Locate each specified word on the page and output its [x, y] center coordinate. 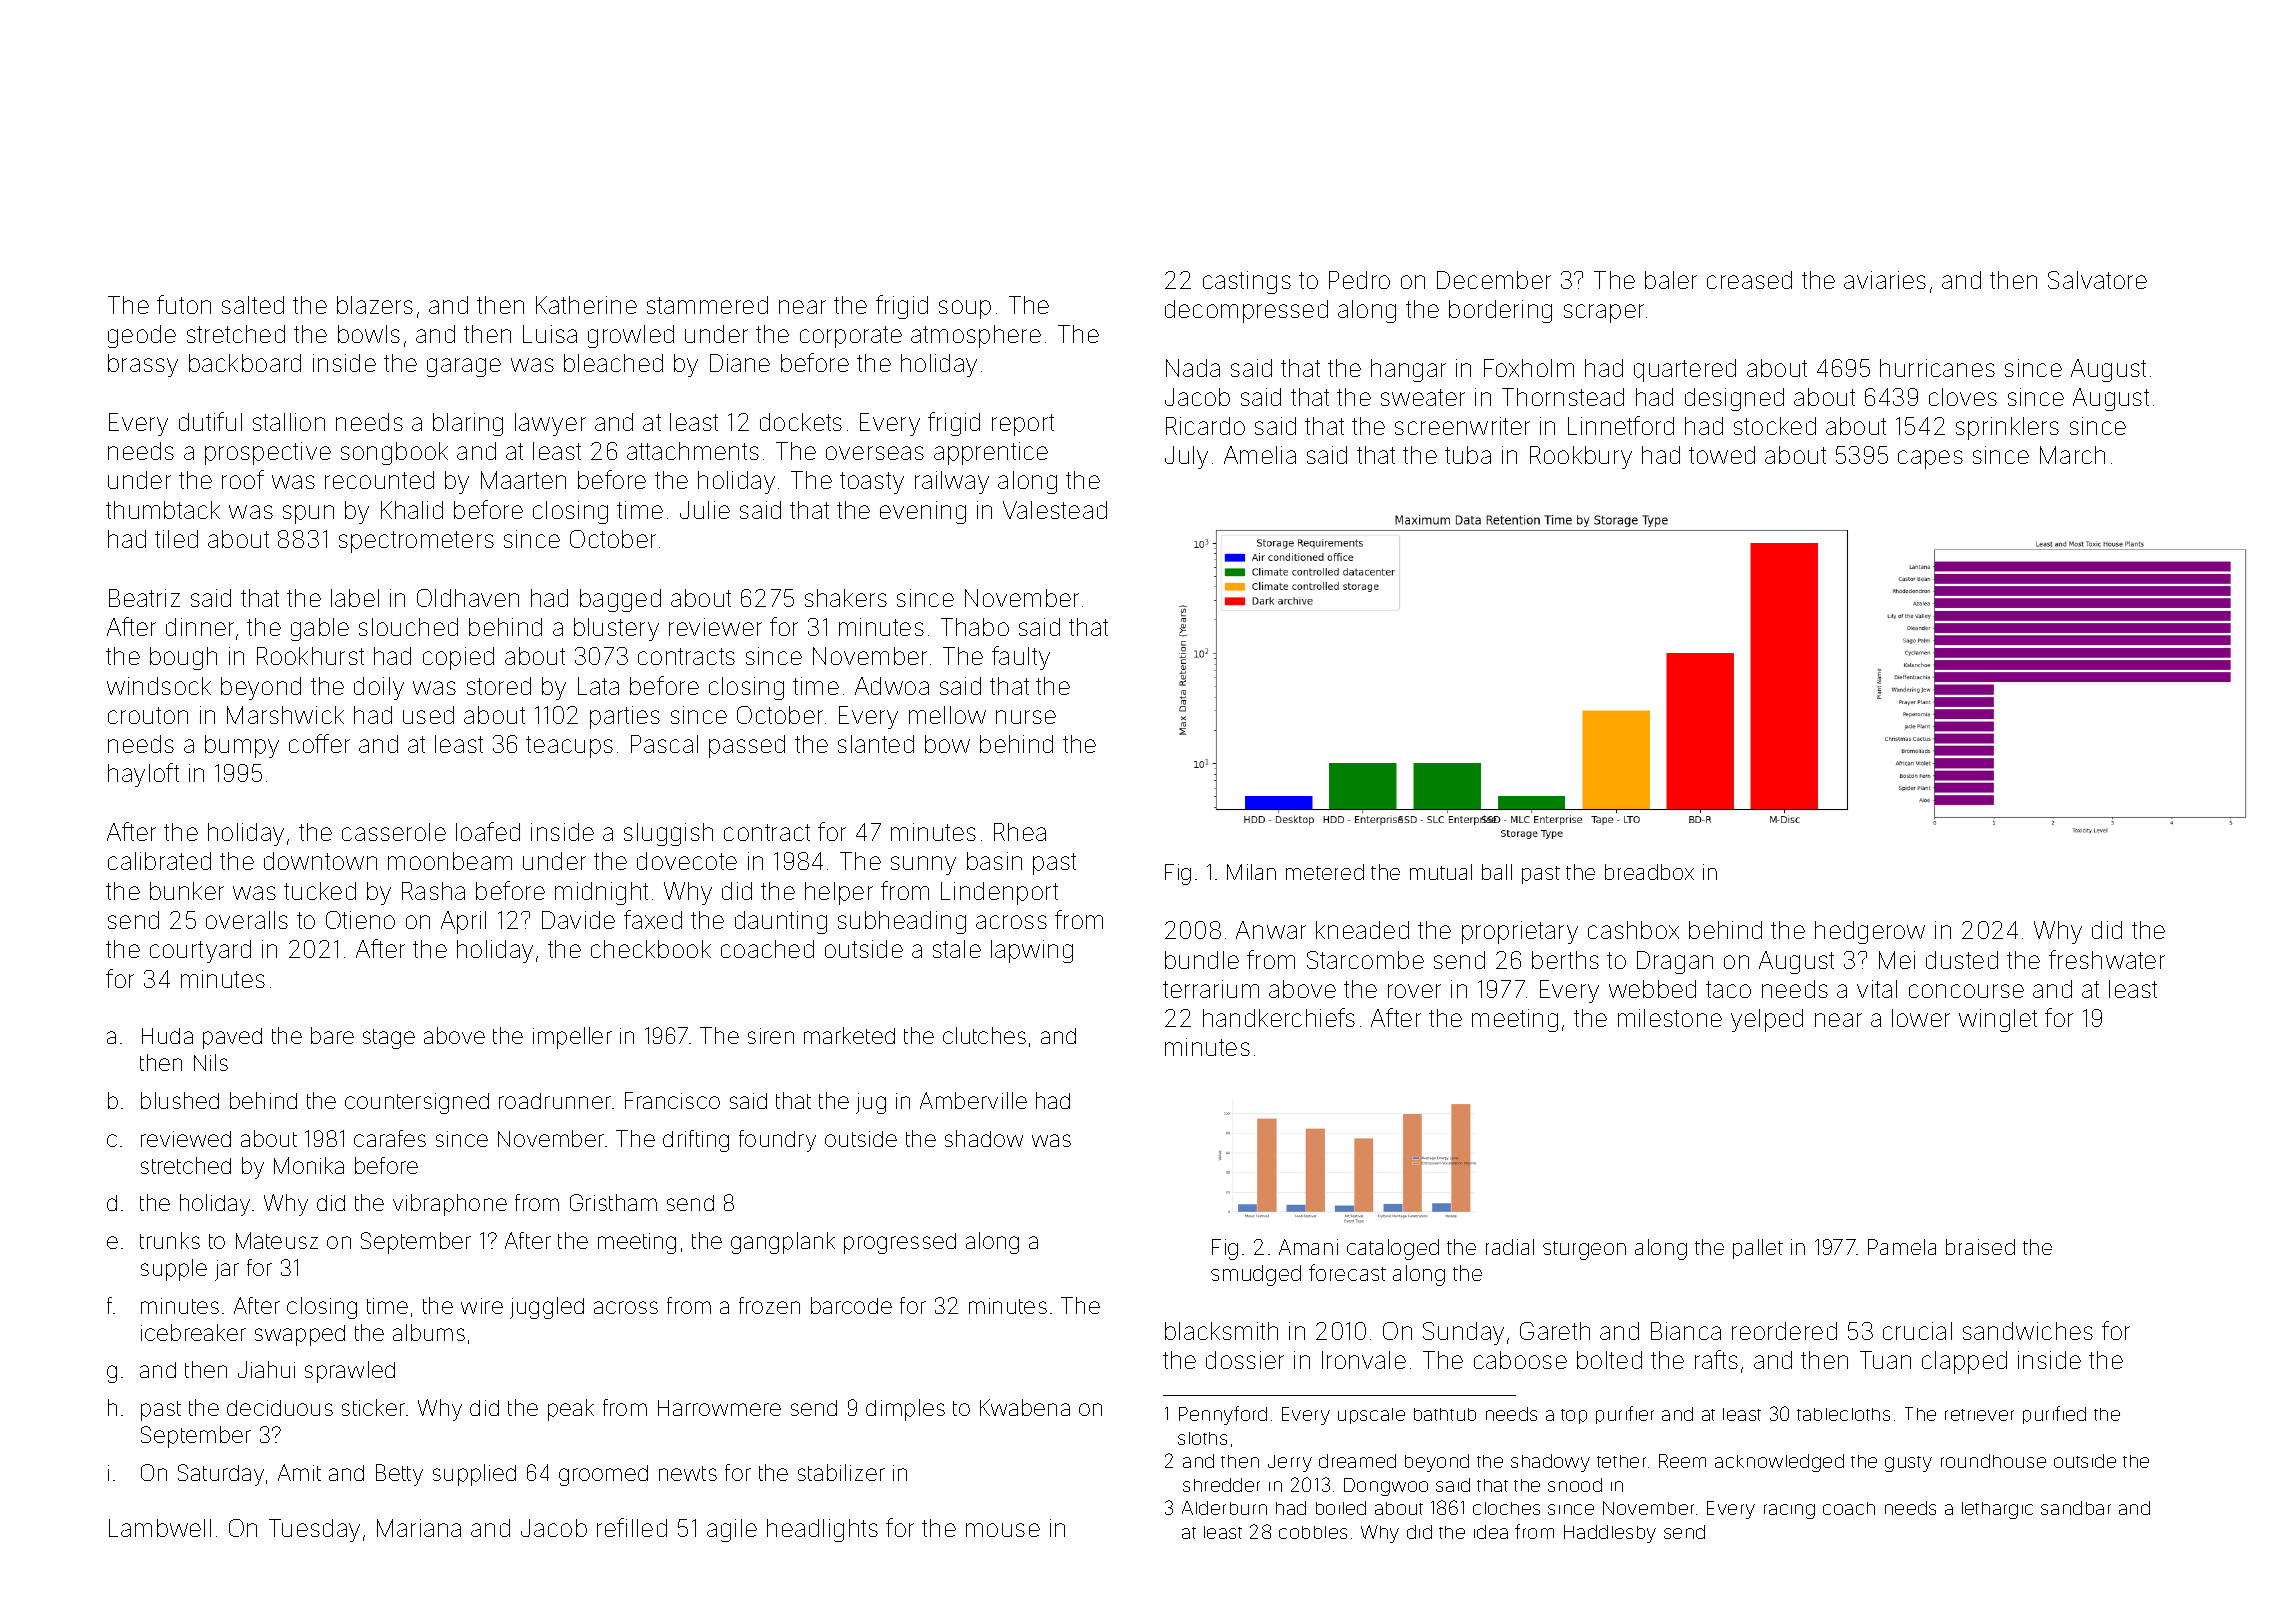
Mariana [419, 1528]
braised [1980, 1247]
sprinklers [2007, 428]
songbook [394, 453]
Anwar [1271, 930]
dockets [801, 422]
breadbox [1649, 872]
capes [1930, 459]
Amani [1308, 1247]
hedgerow [1870, 932]
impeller [572, 1038]
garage [464, 367]
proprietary [1520, 932]
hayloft [143, 775]
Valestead [1055, 510]
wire [482, 1306]
